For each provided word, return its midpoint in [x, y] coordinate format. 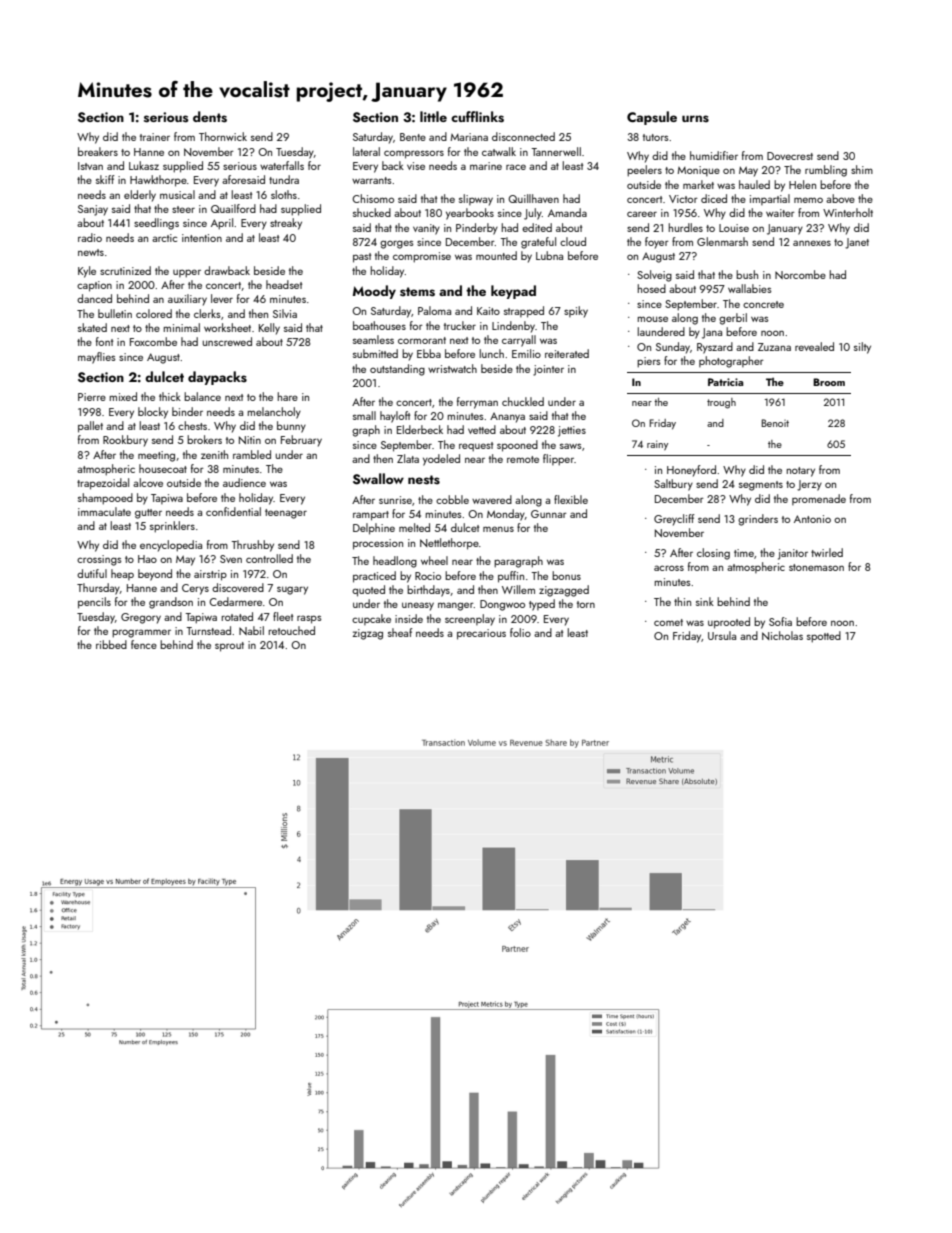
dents [210, 117]
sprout [229, 647]
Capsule [652, 118]
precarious [481, 634]
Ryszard [715, 348]
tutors [656, 137]
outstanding [397, 370]
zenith [214, 454]
